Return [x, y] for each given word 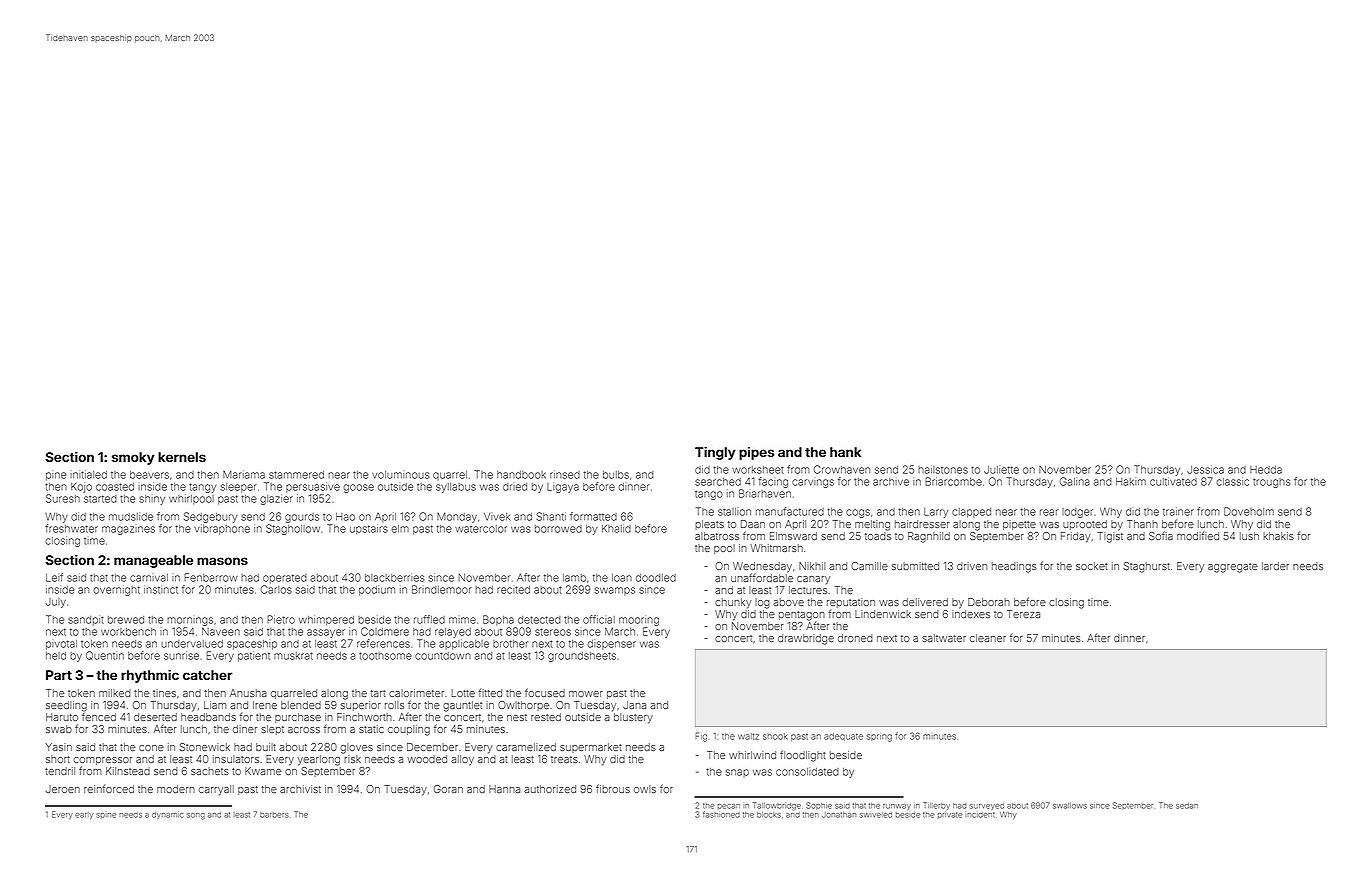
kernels [182, 457]
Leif [54, 577]
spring [879, 738]
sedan [1187, 806]
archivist [300, 789]
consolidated [807, 772]
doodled [656, 578]
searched [718, 482]
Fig [701, 737]
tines [164, 693]
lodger [1077, 513]
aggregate [1233, 568]
